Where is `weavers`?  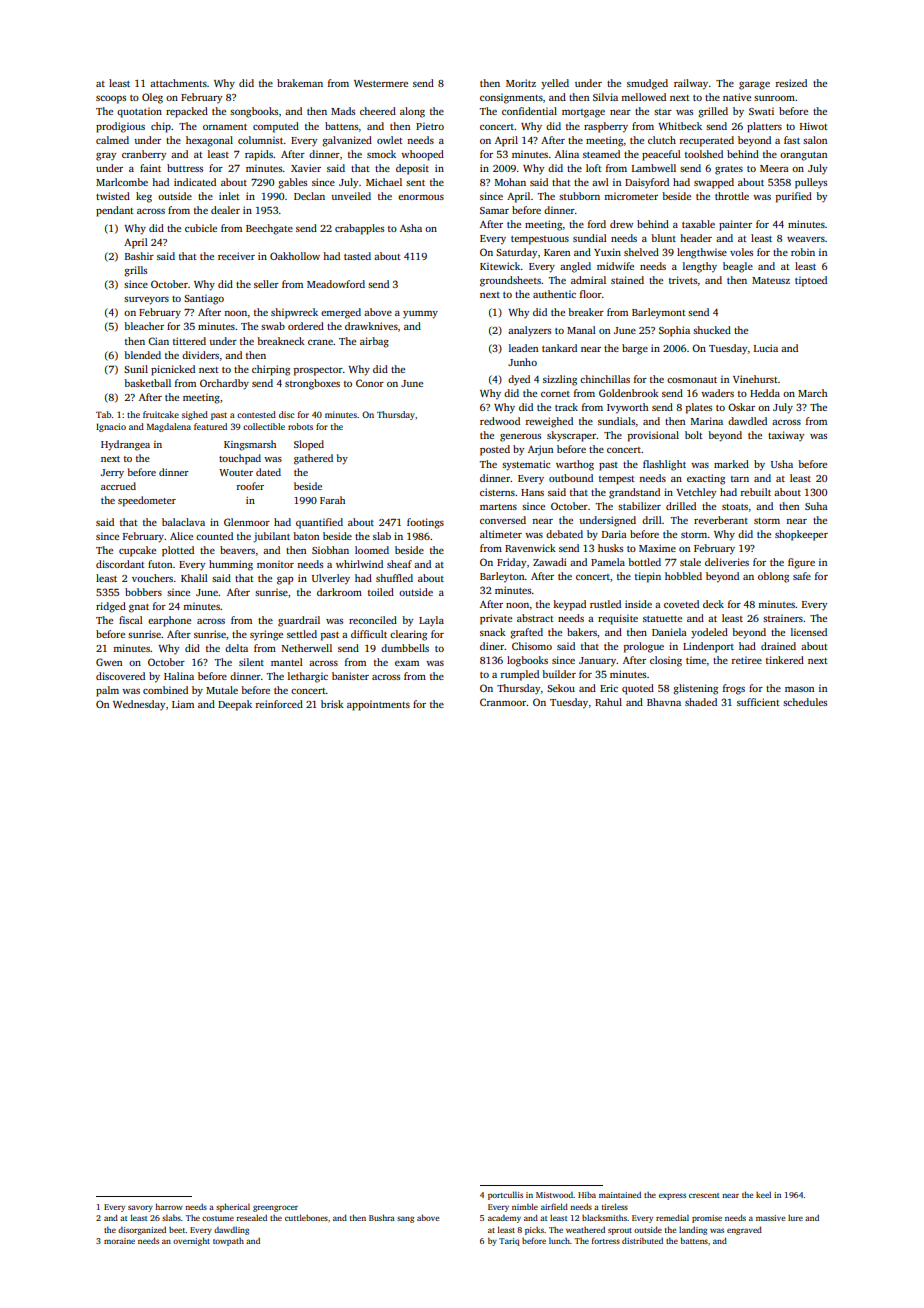 weavers is located at coordinates (806, 239).
